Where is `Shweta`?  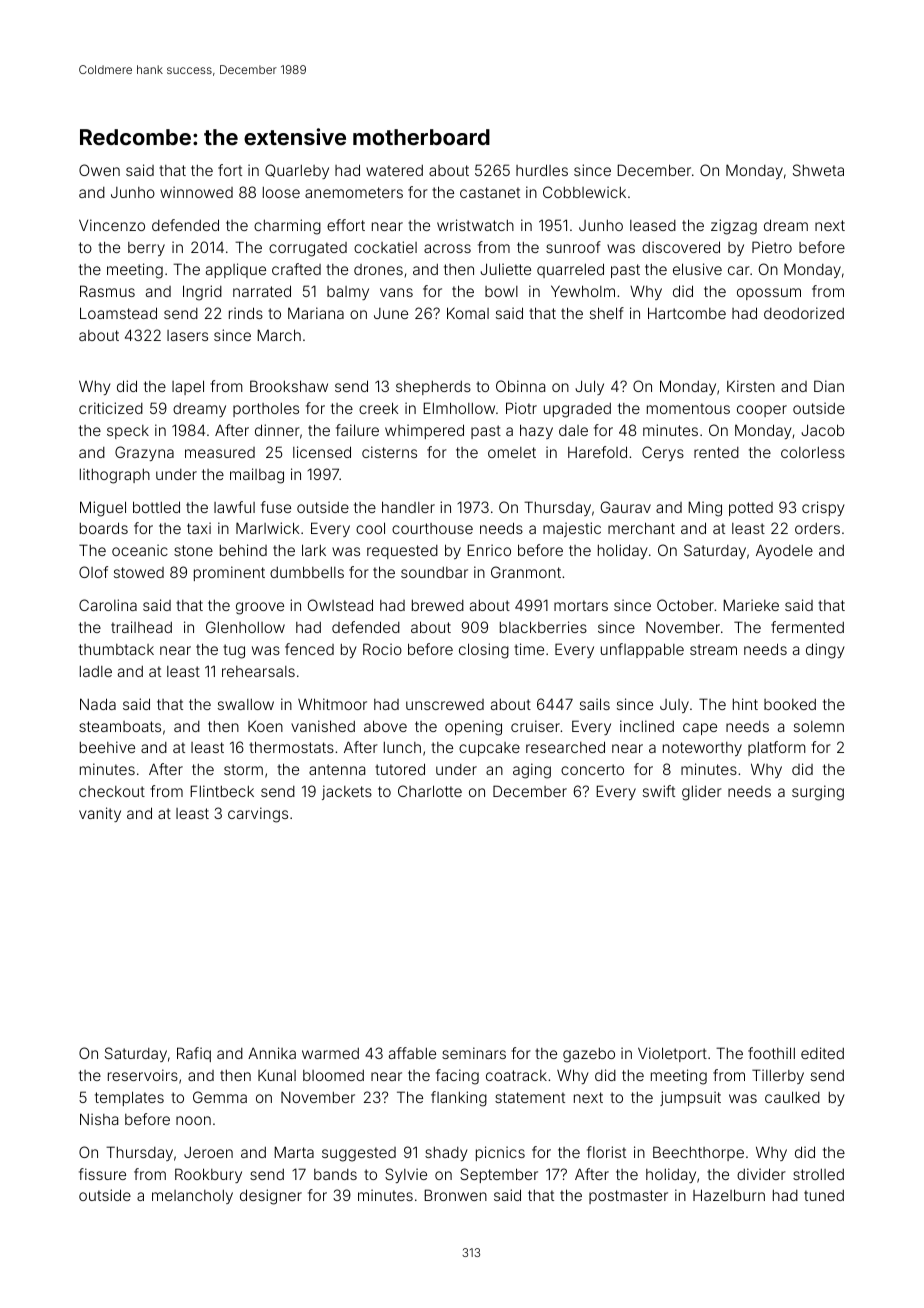 Shweta is located at coordinates (818, 170).
